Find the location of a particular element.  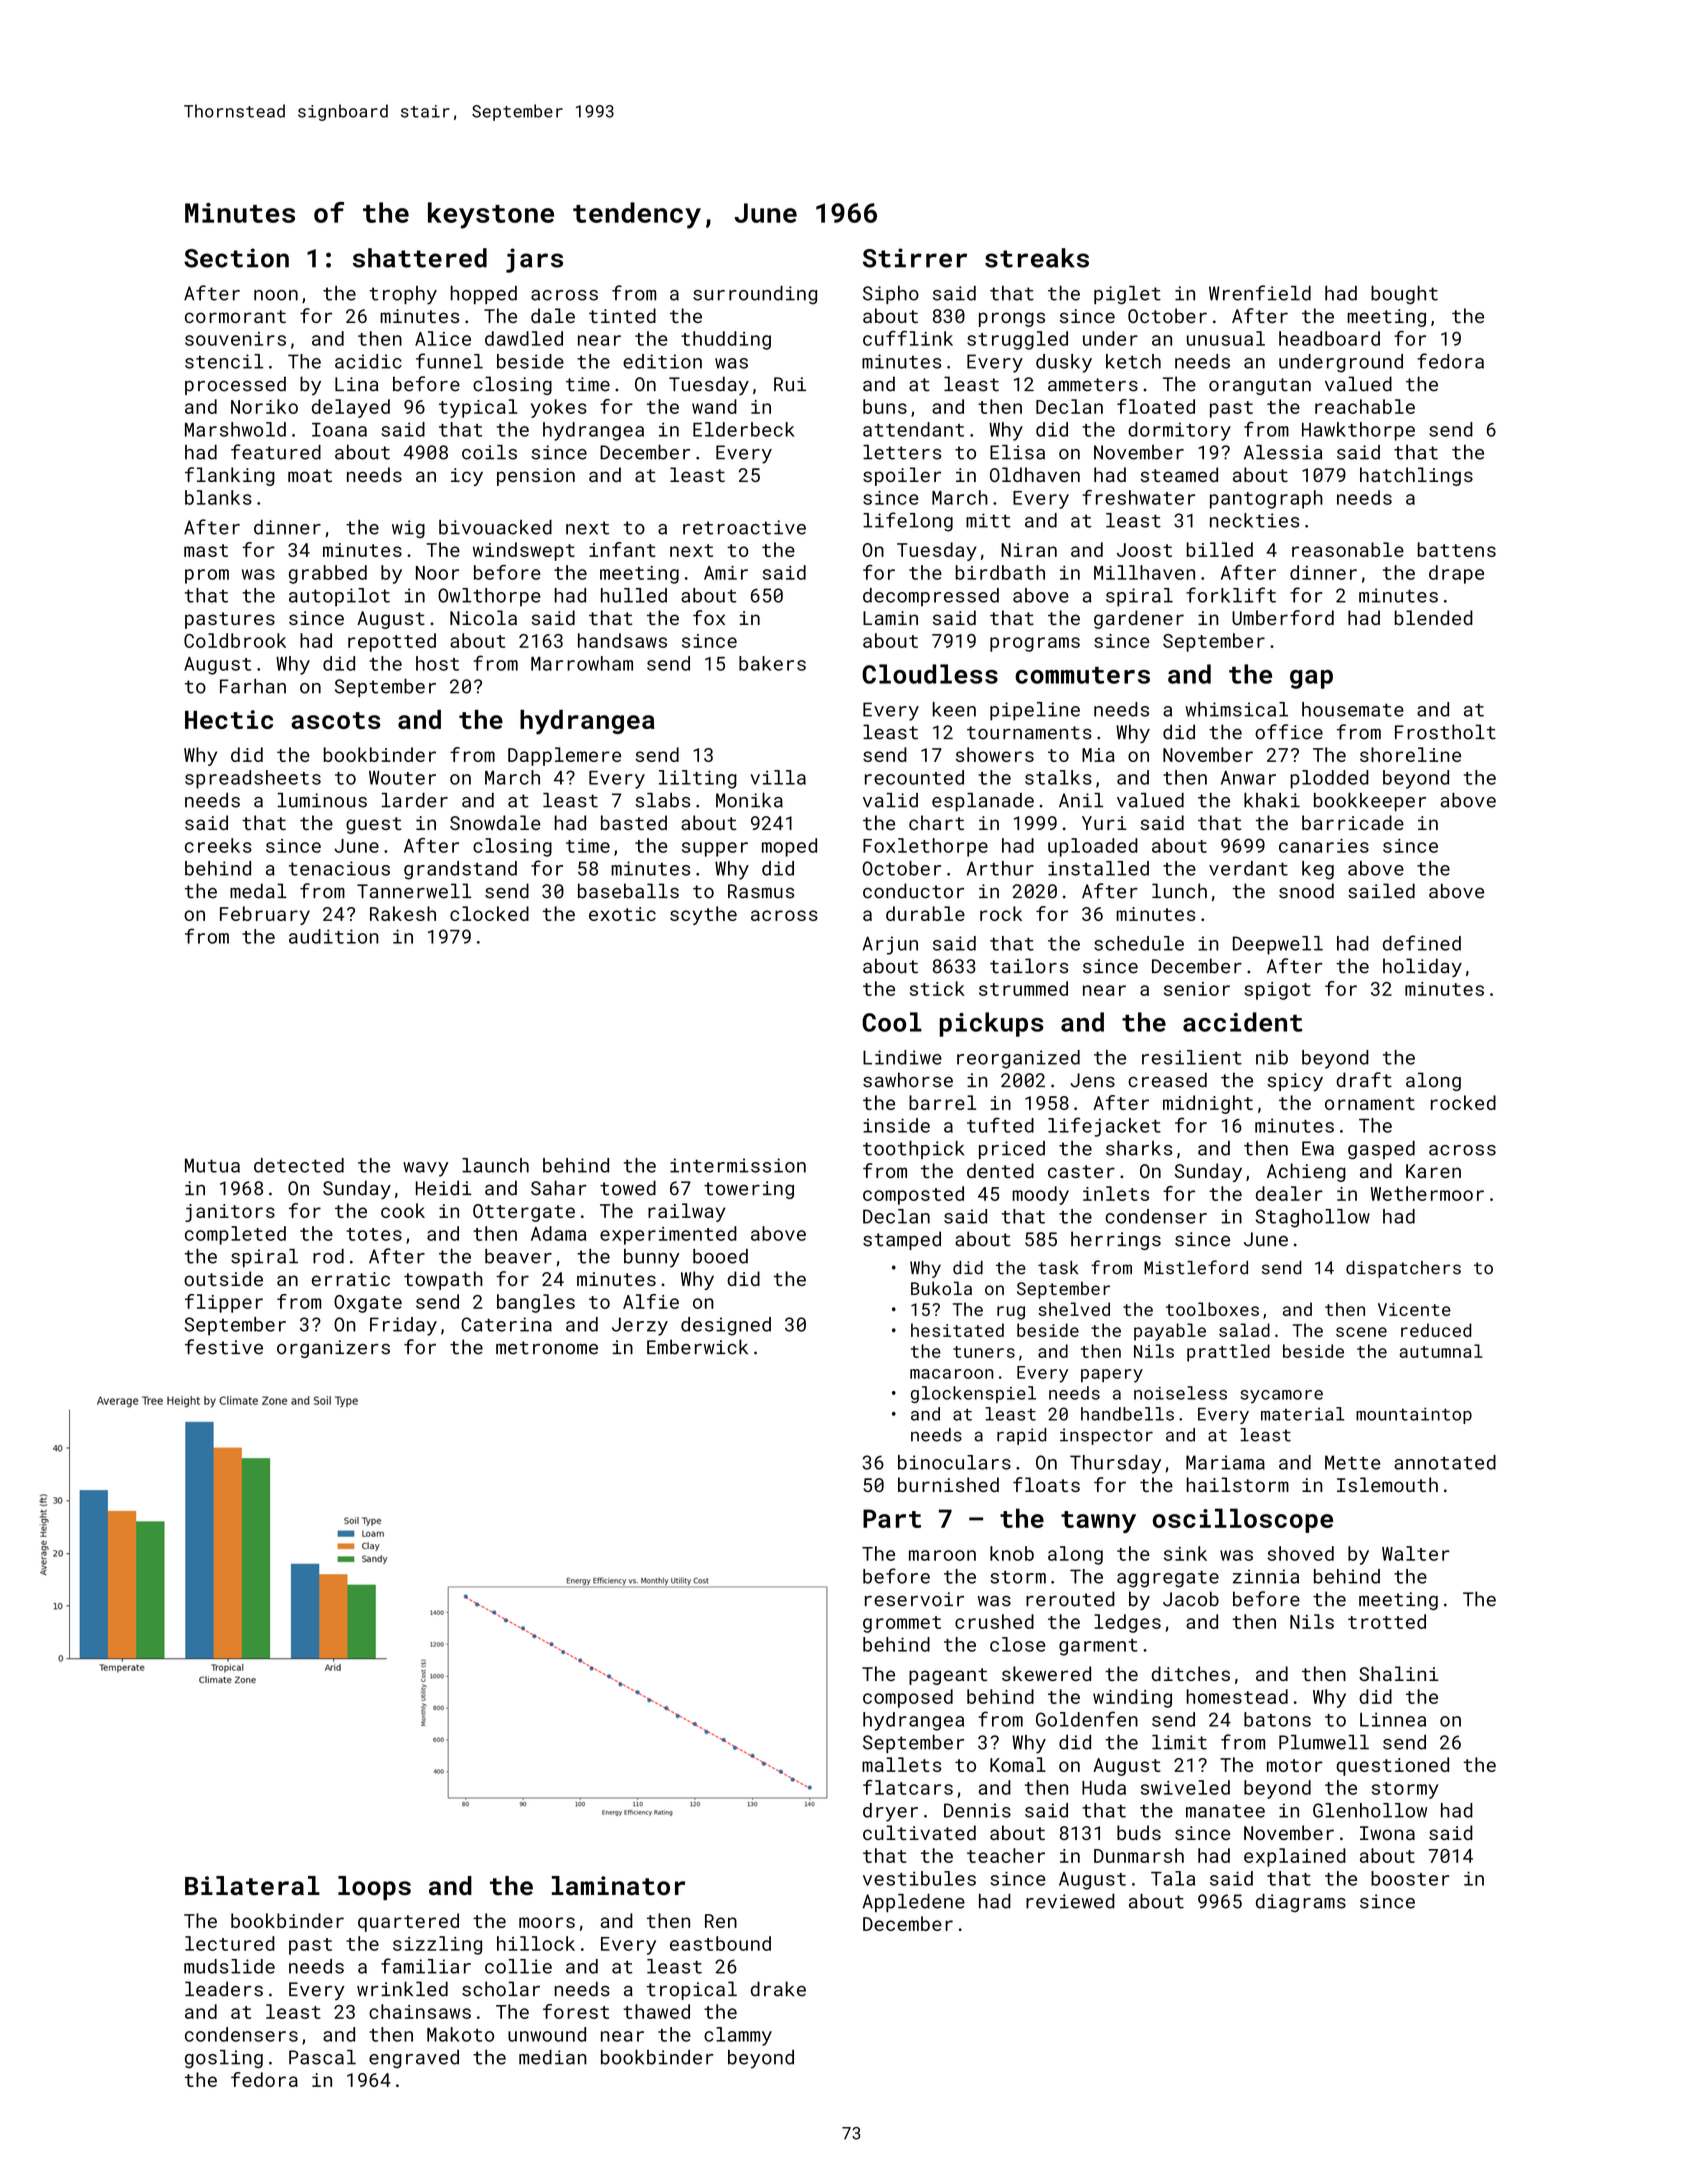

Sipho is located at coordinates (891, 295).
